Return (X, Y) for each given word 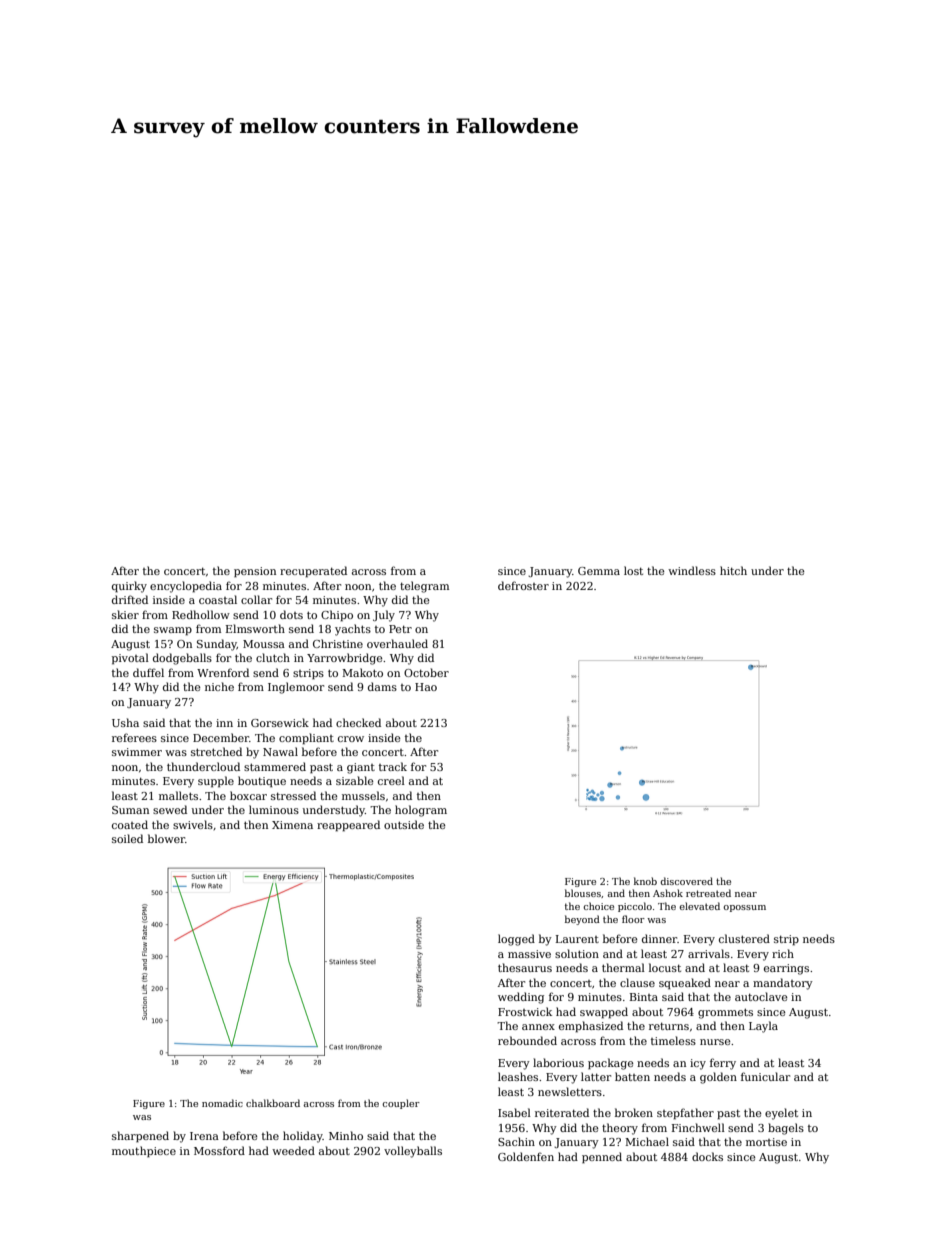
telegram (424, 587)
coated (130, 824)
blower (166, 838)
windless (692, 570)
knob (645, 881)
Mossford (219, 1150)
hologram (421, 811)
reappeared (348, 826)
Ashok (668, 893)
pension (255, 572)
